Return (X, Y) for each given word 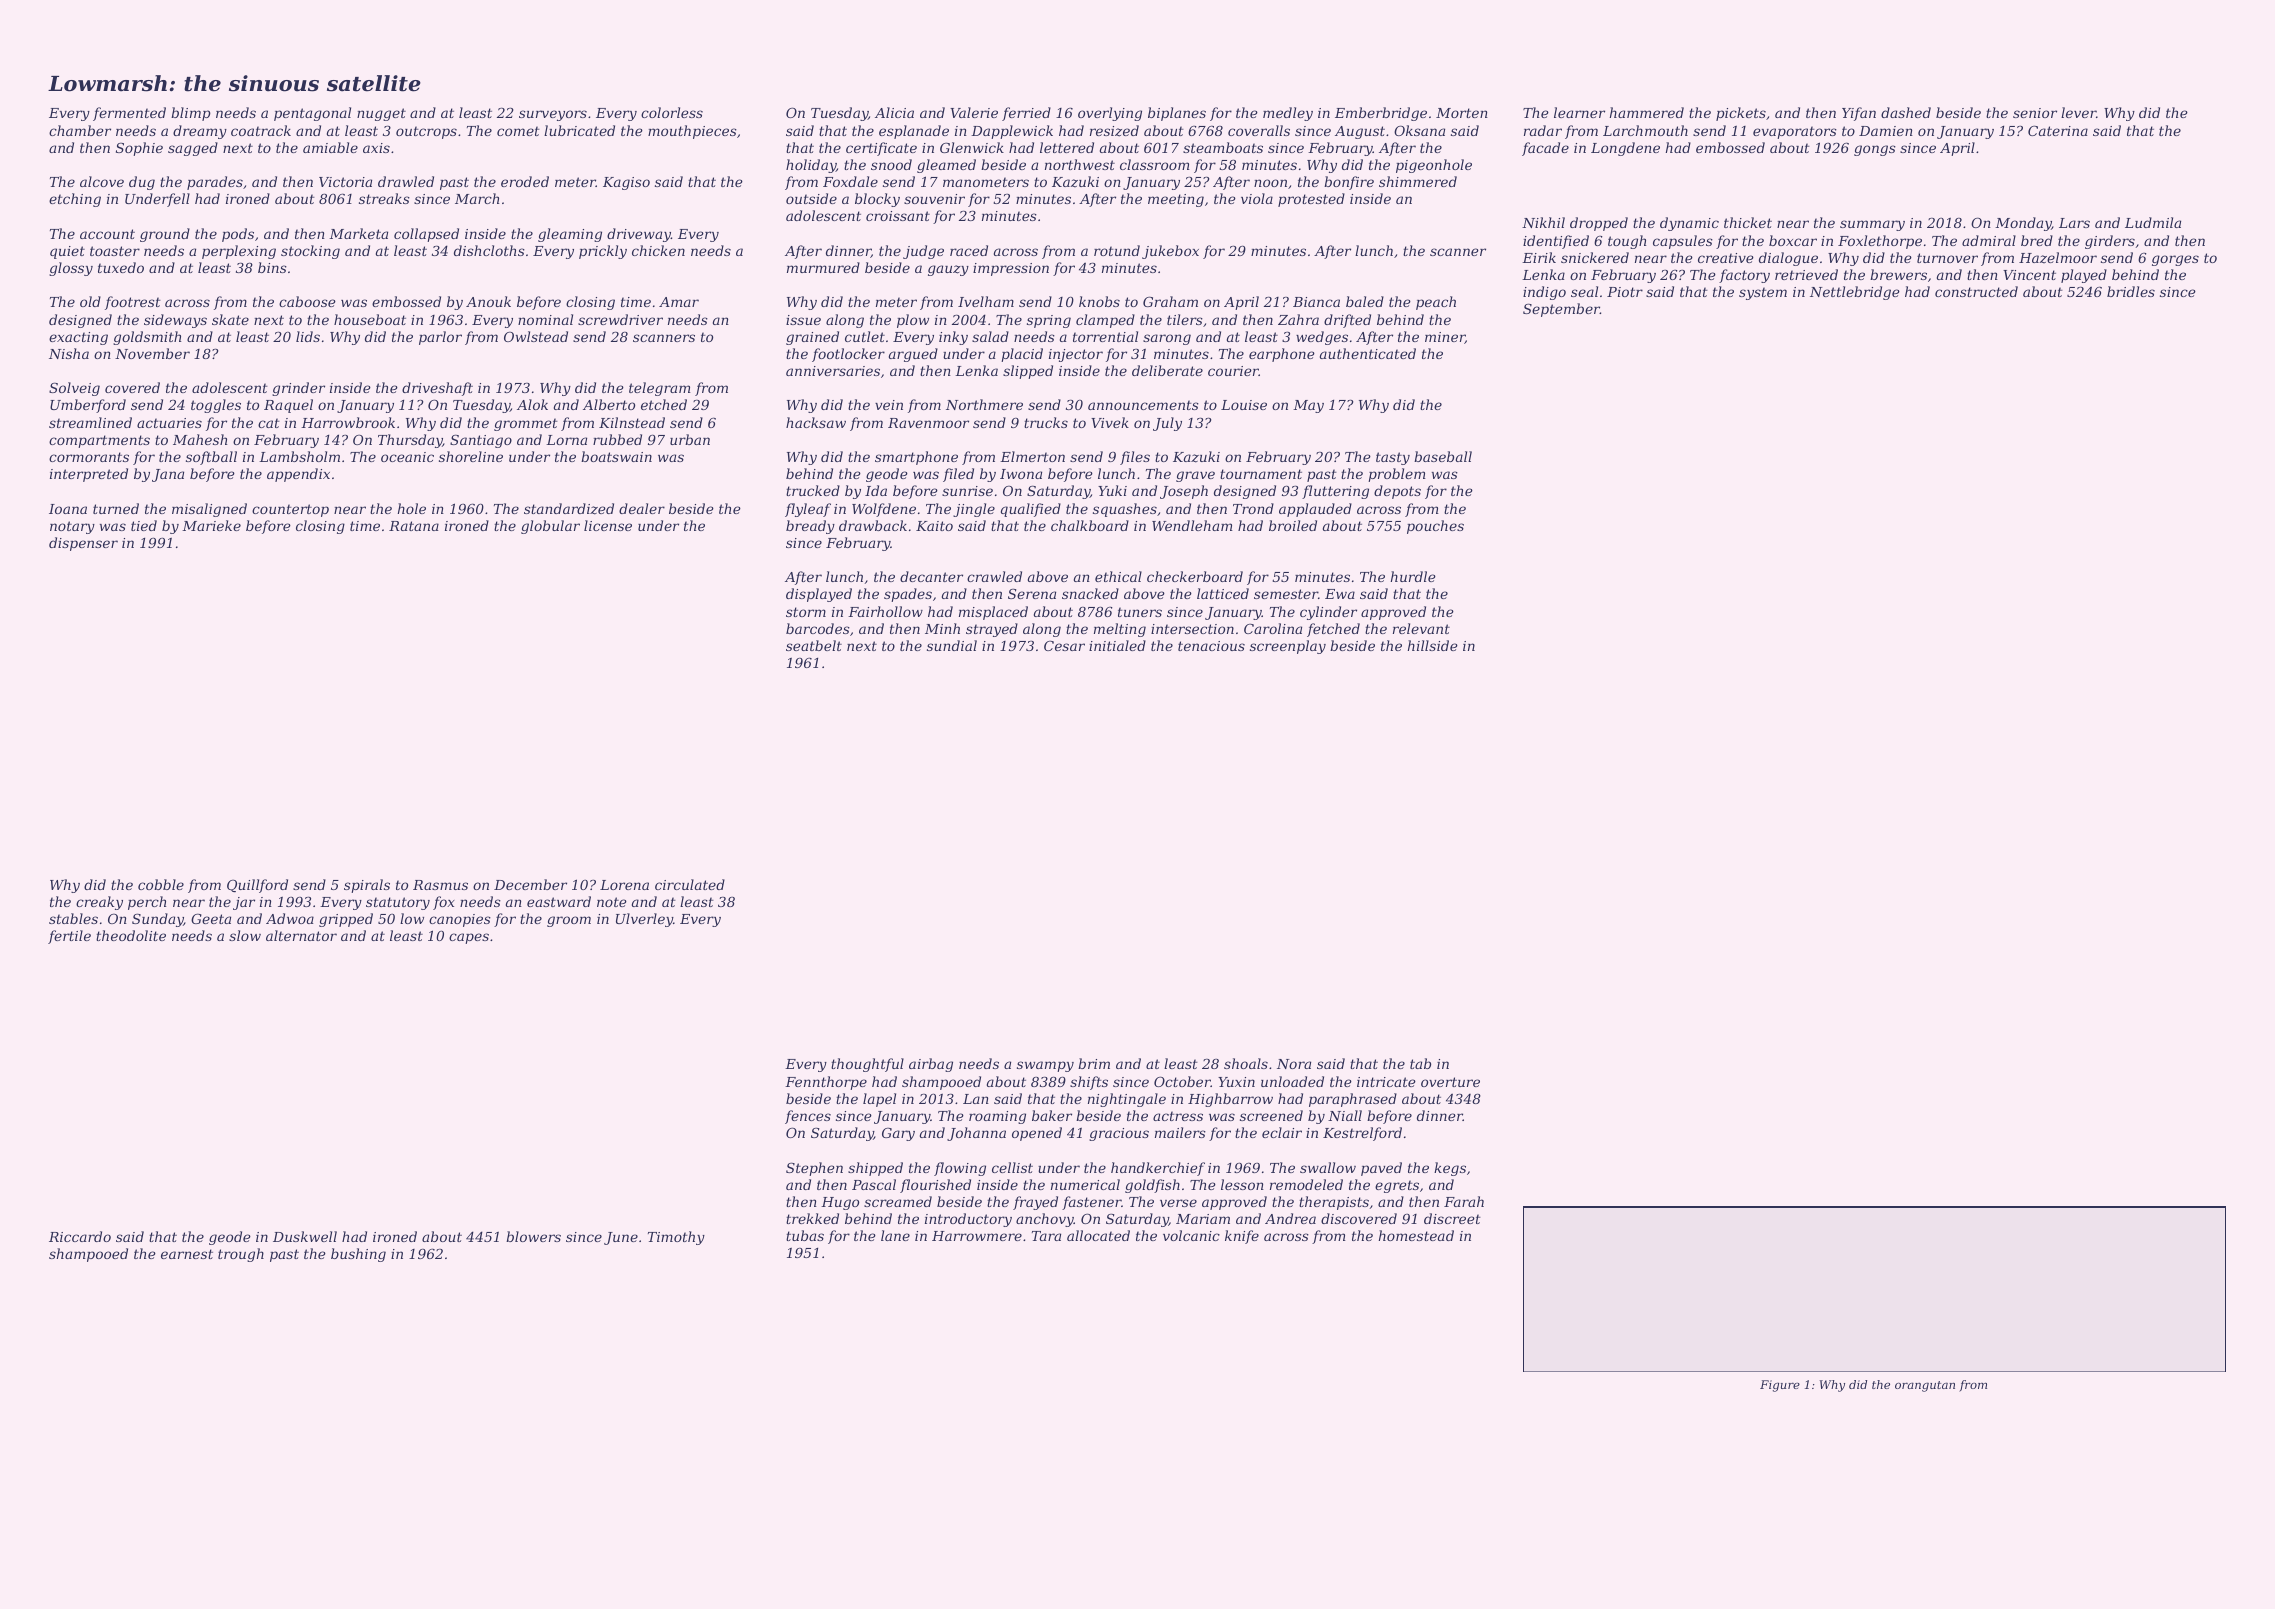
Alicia (894, 112)
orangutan (1925, 1386)
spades (908, 595)
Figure (1780, 1386)
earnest (187, 1254)
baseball (1443, 456)
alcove (102, 181)
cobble (161, 884)
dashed (1906, 112)
